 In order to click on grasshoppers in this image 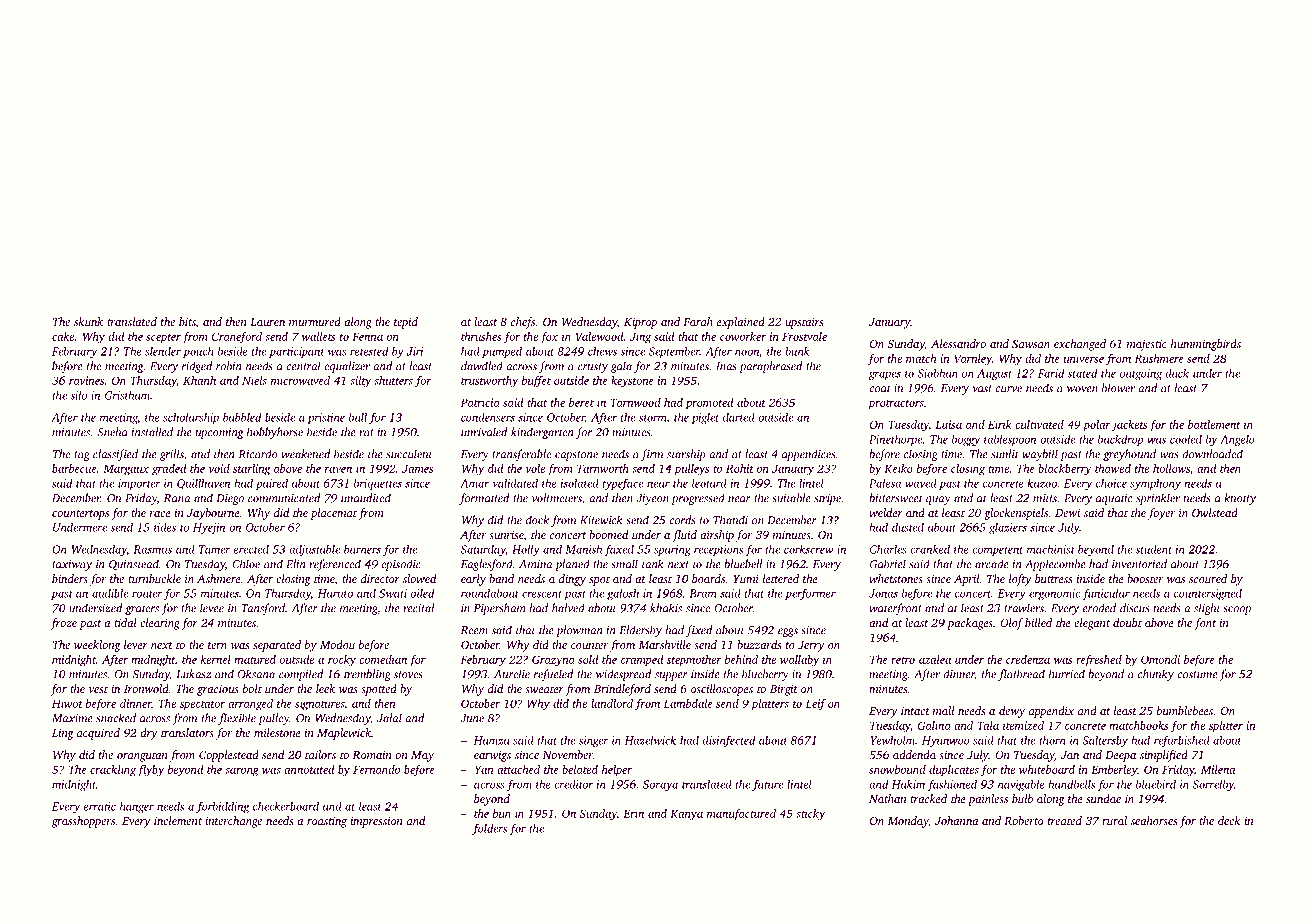, I will do `click(83, 822)`.
